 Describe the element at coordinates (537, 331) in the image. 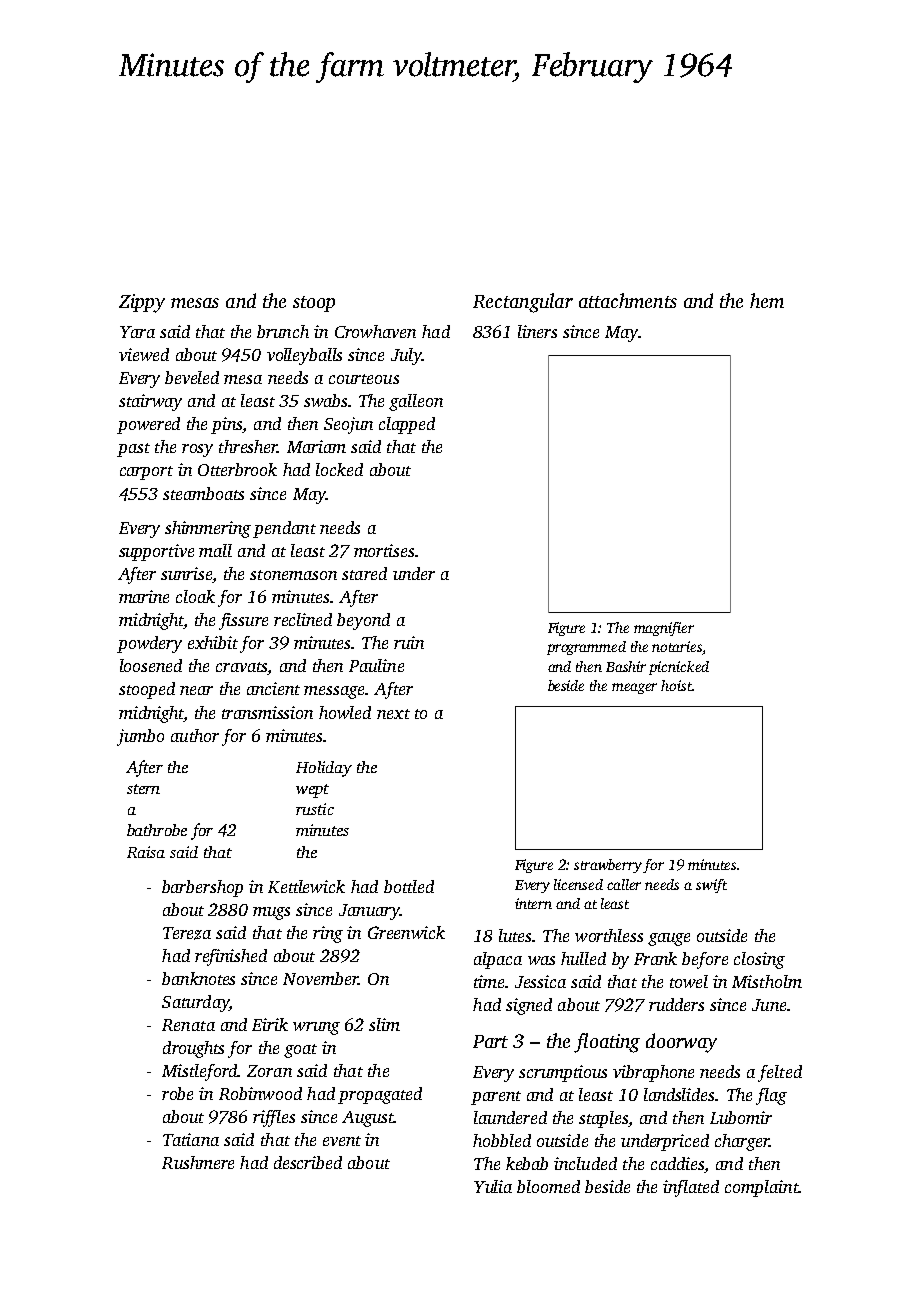

I see `liners` at that location.
